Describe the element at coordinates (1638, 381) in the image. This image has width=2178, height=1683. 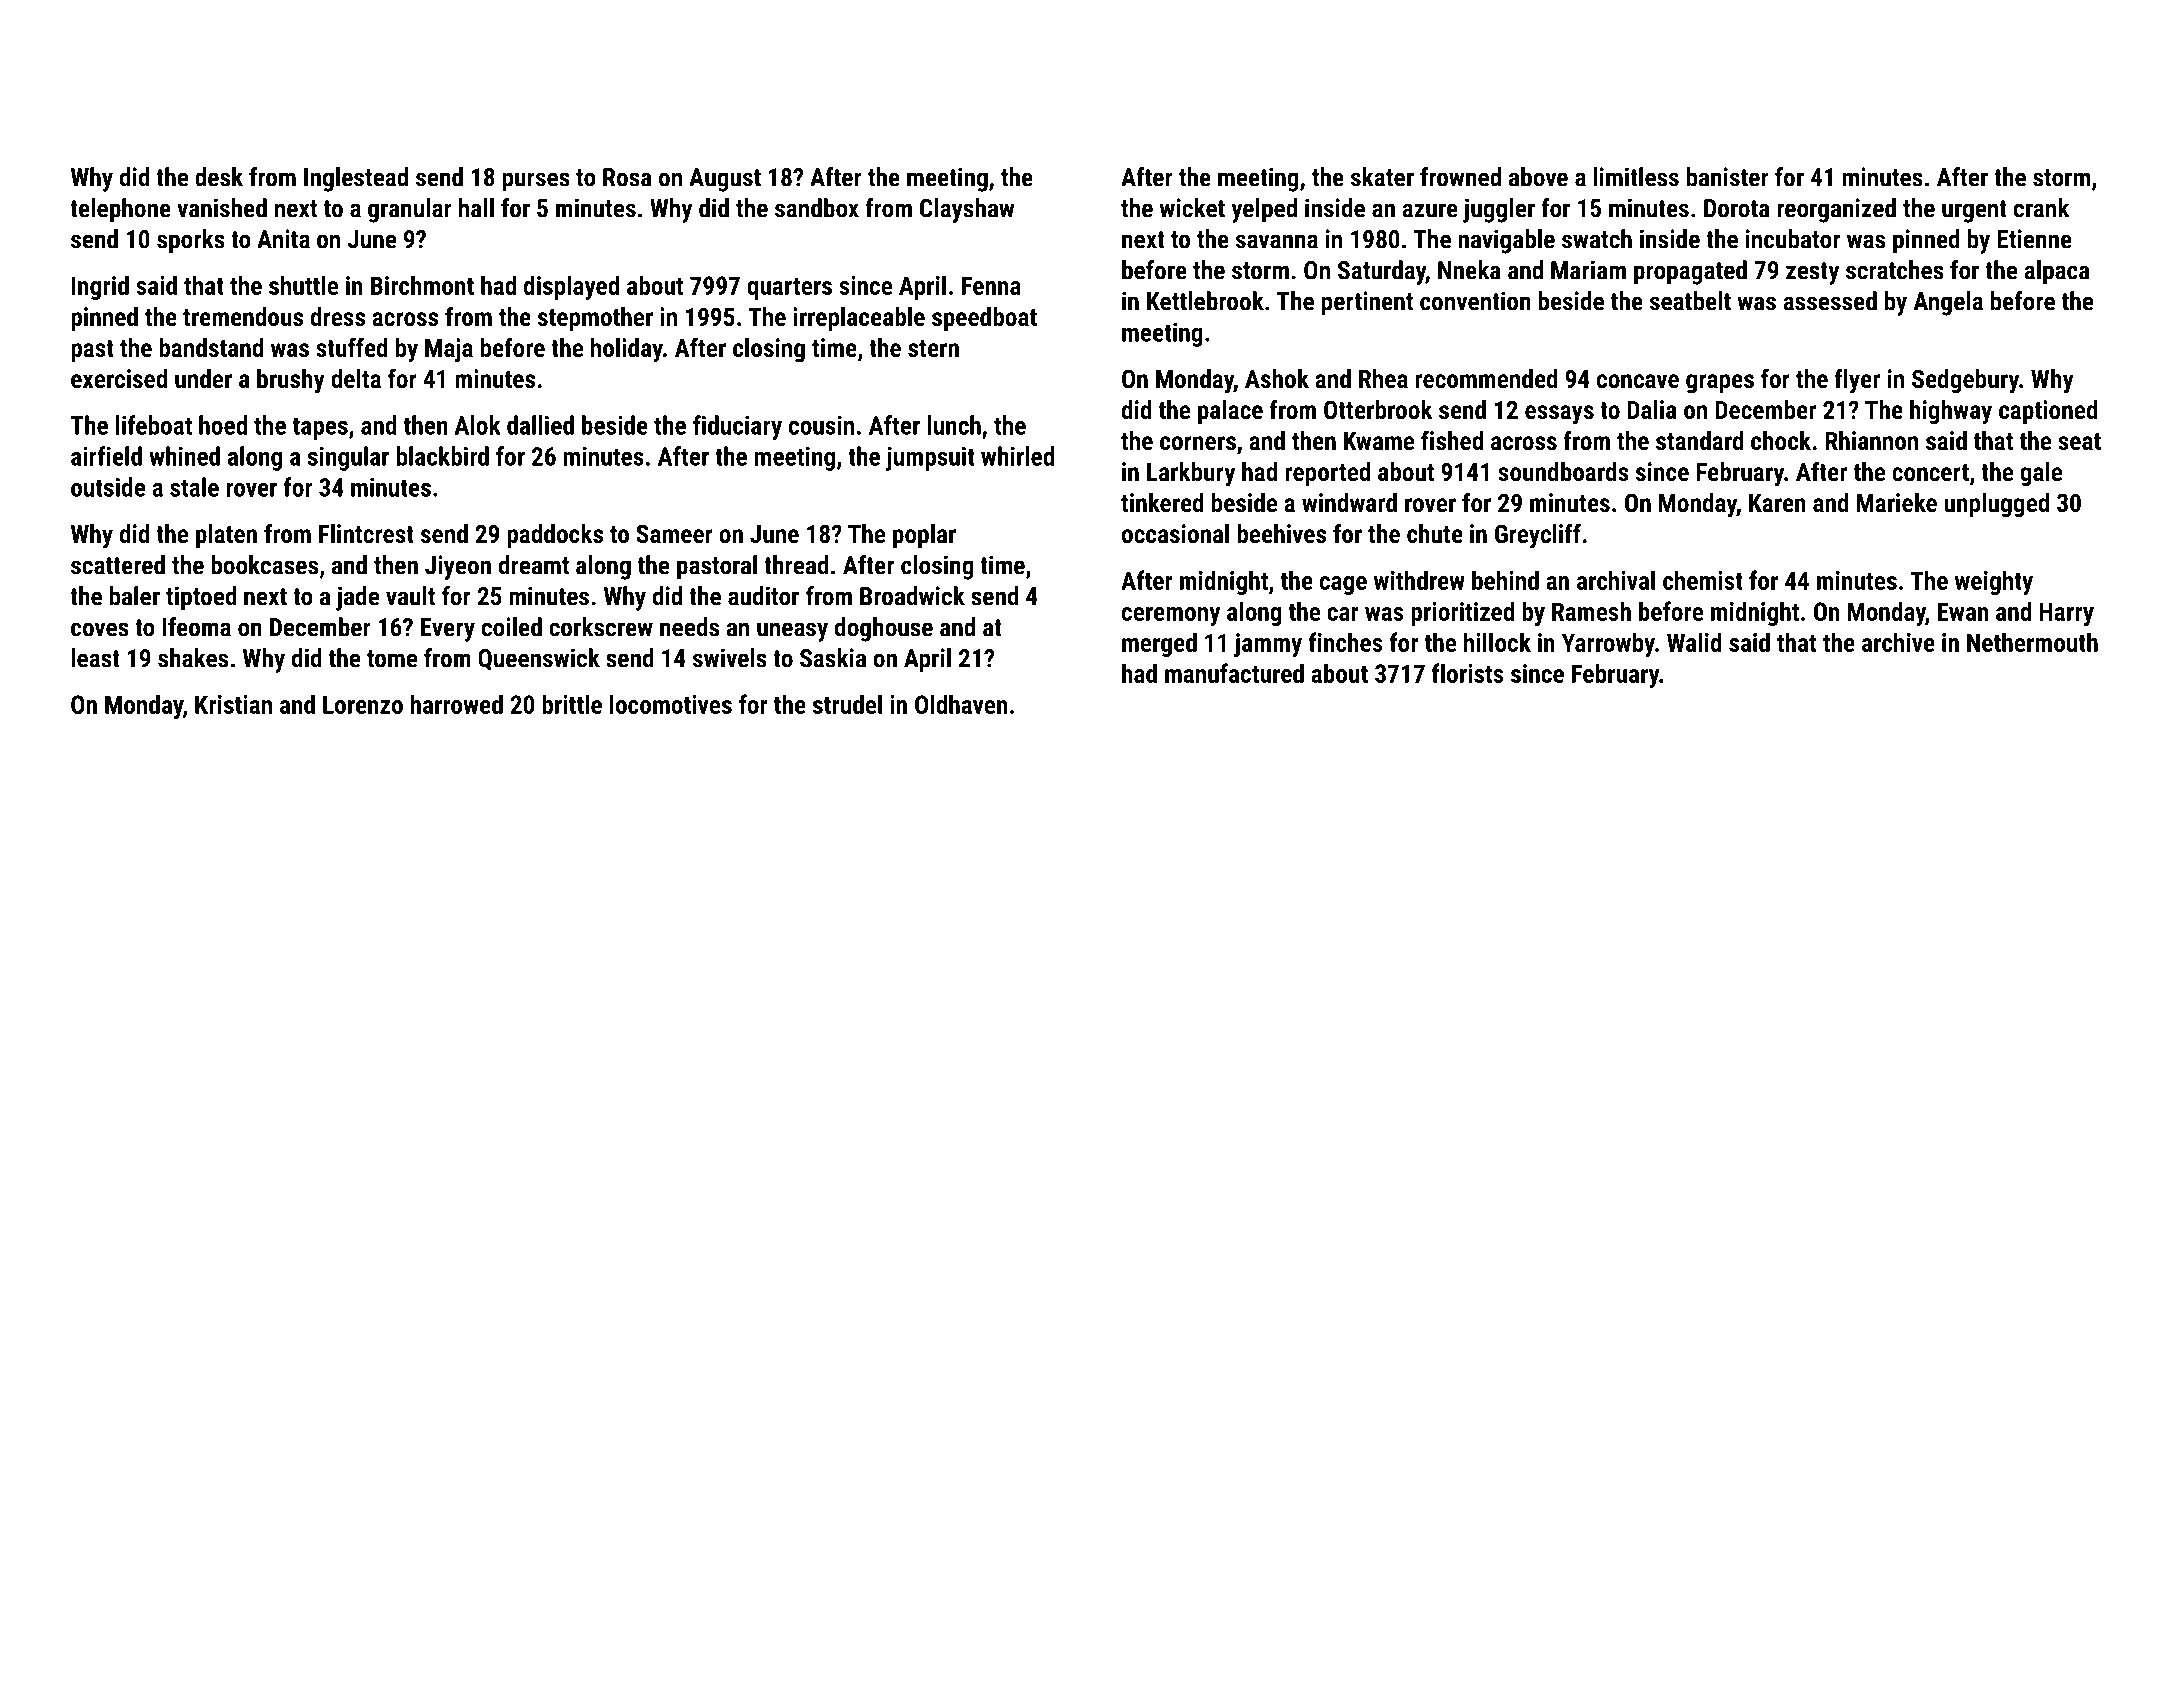
I see `concave` at that location.
